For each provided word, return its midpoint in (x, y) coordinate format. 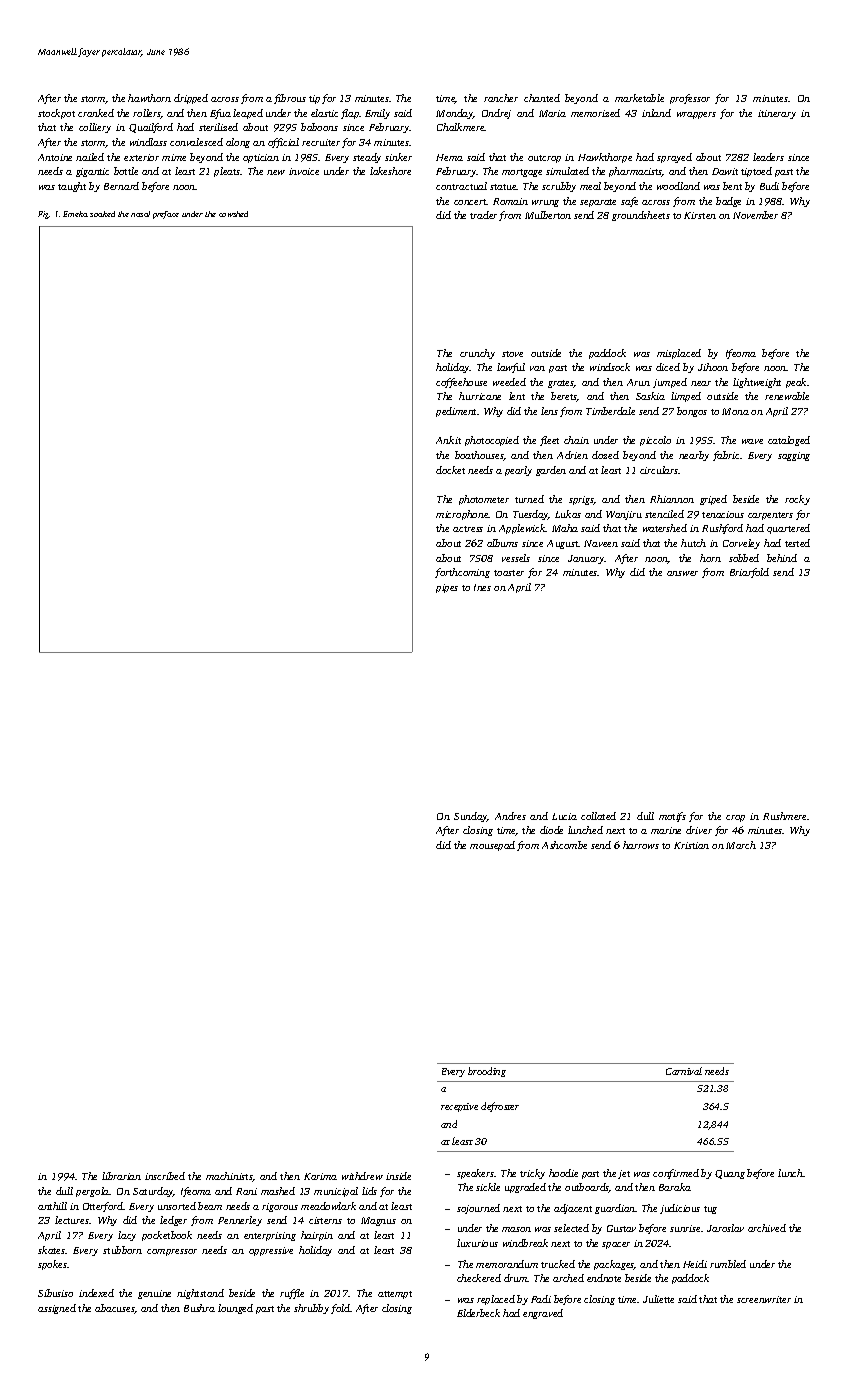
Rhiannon (672, 499)
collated (598, 816)
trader (483, 215)
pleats (227, 172)
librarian (121, 1176)
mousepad (492, 846)
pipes (447, 588)
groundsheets (641, 216)
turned (529, 499)
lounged (235, 1309)
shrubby (311, 1309)
